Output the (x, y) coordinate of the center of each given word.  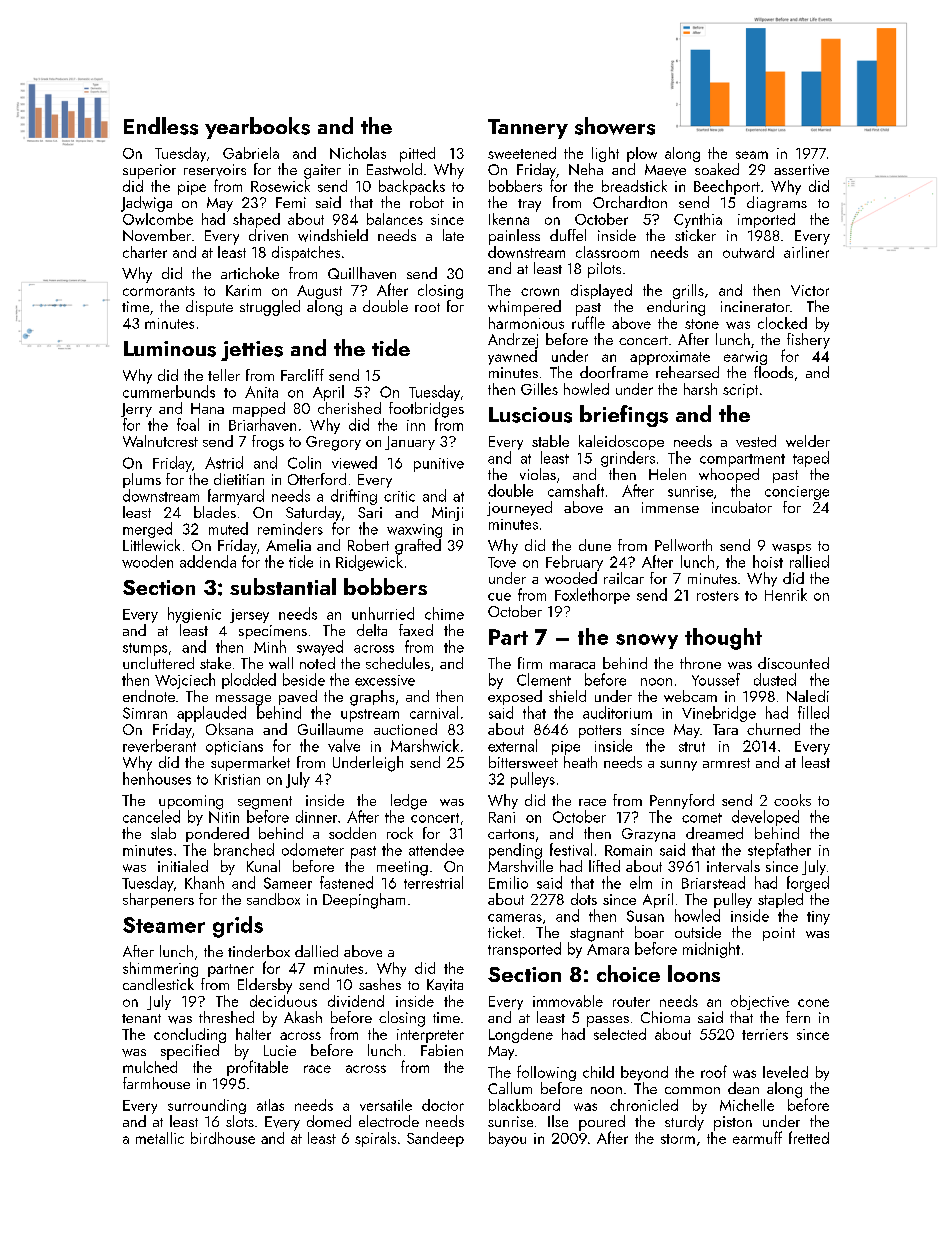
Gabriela (251, 153)
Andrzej (513, 341)
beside (304, 679)
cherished (349, 408)
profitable (257, 1068)
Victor (810, 290)
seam (752, 155)
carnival (434, 712)
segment (265, 803)
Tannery (528, 129)
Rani (502, 817)
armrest (726, 763)
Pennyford (682, 801)
